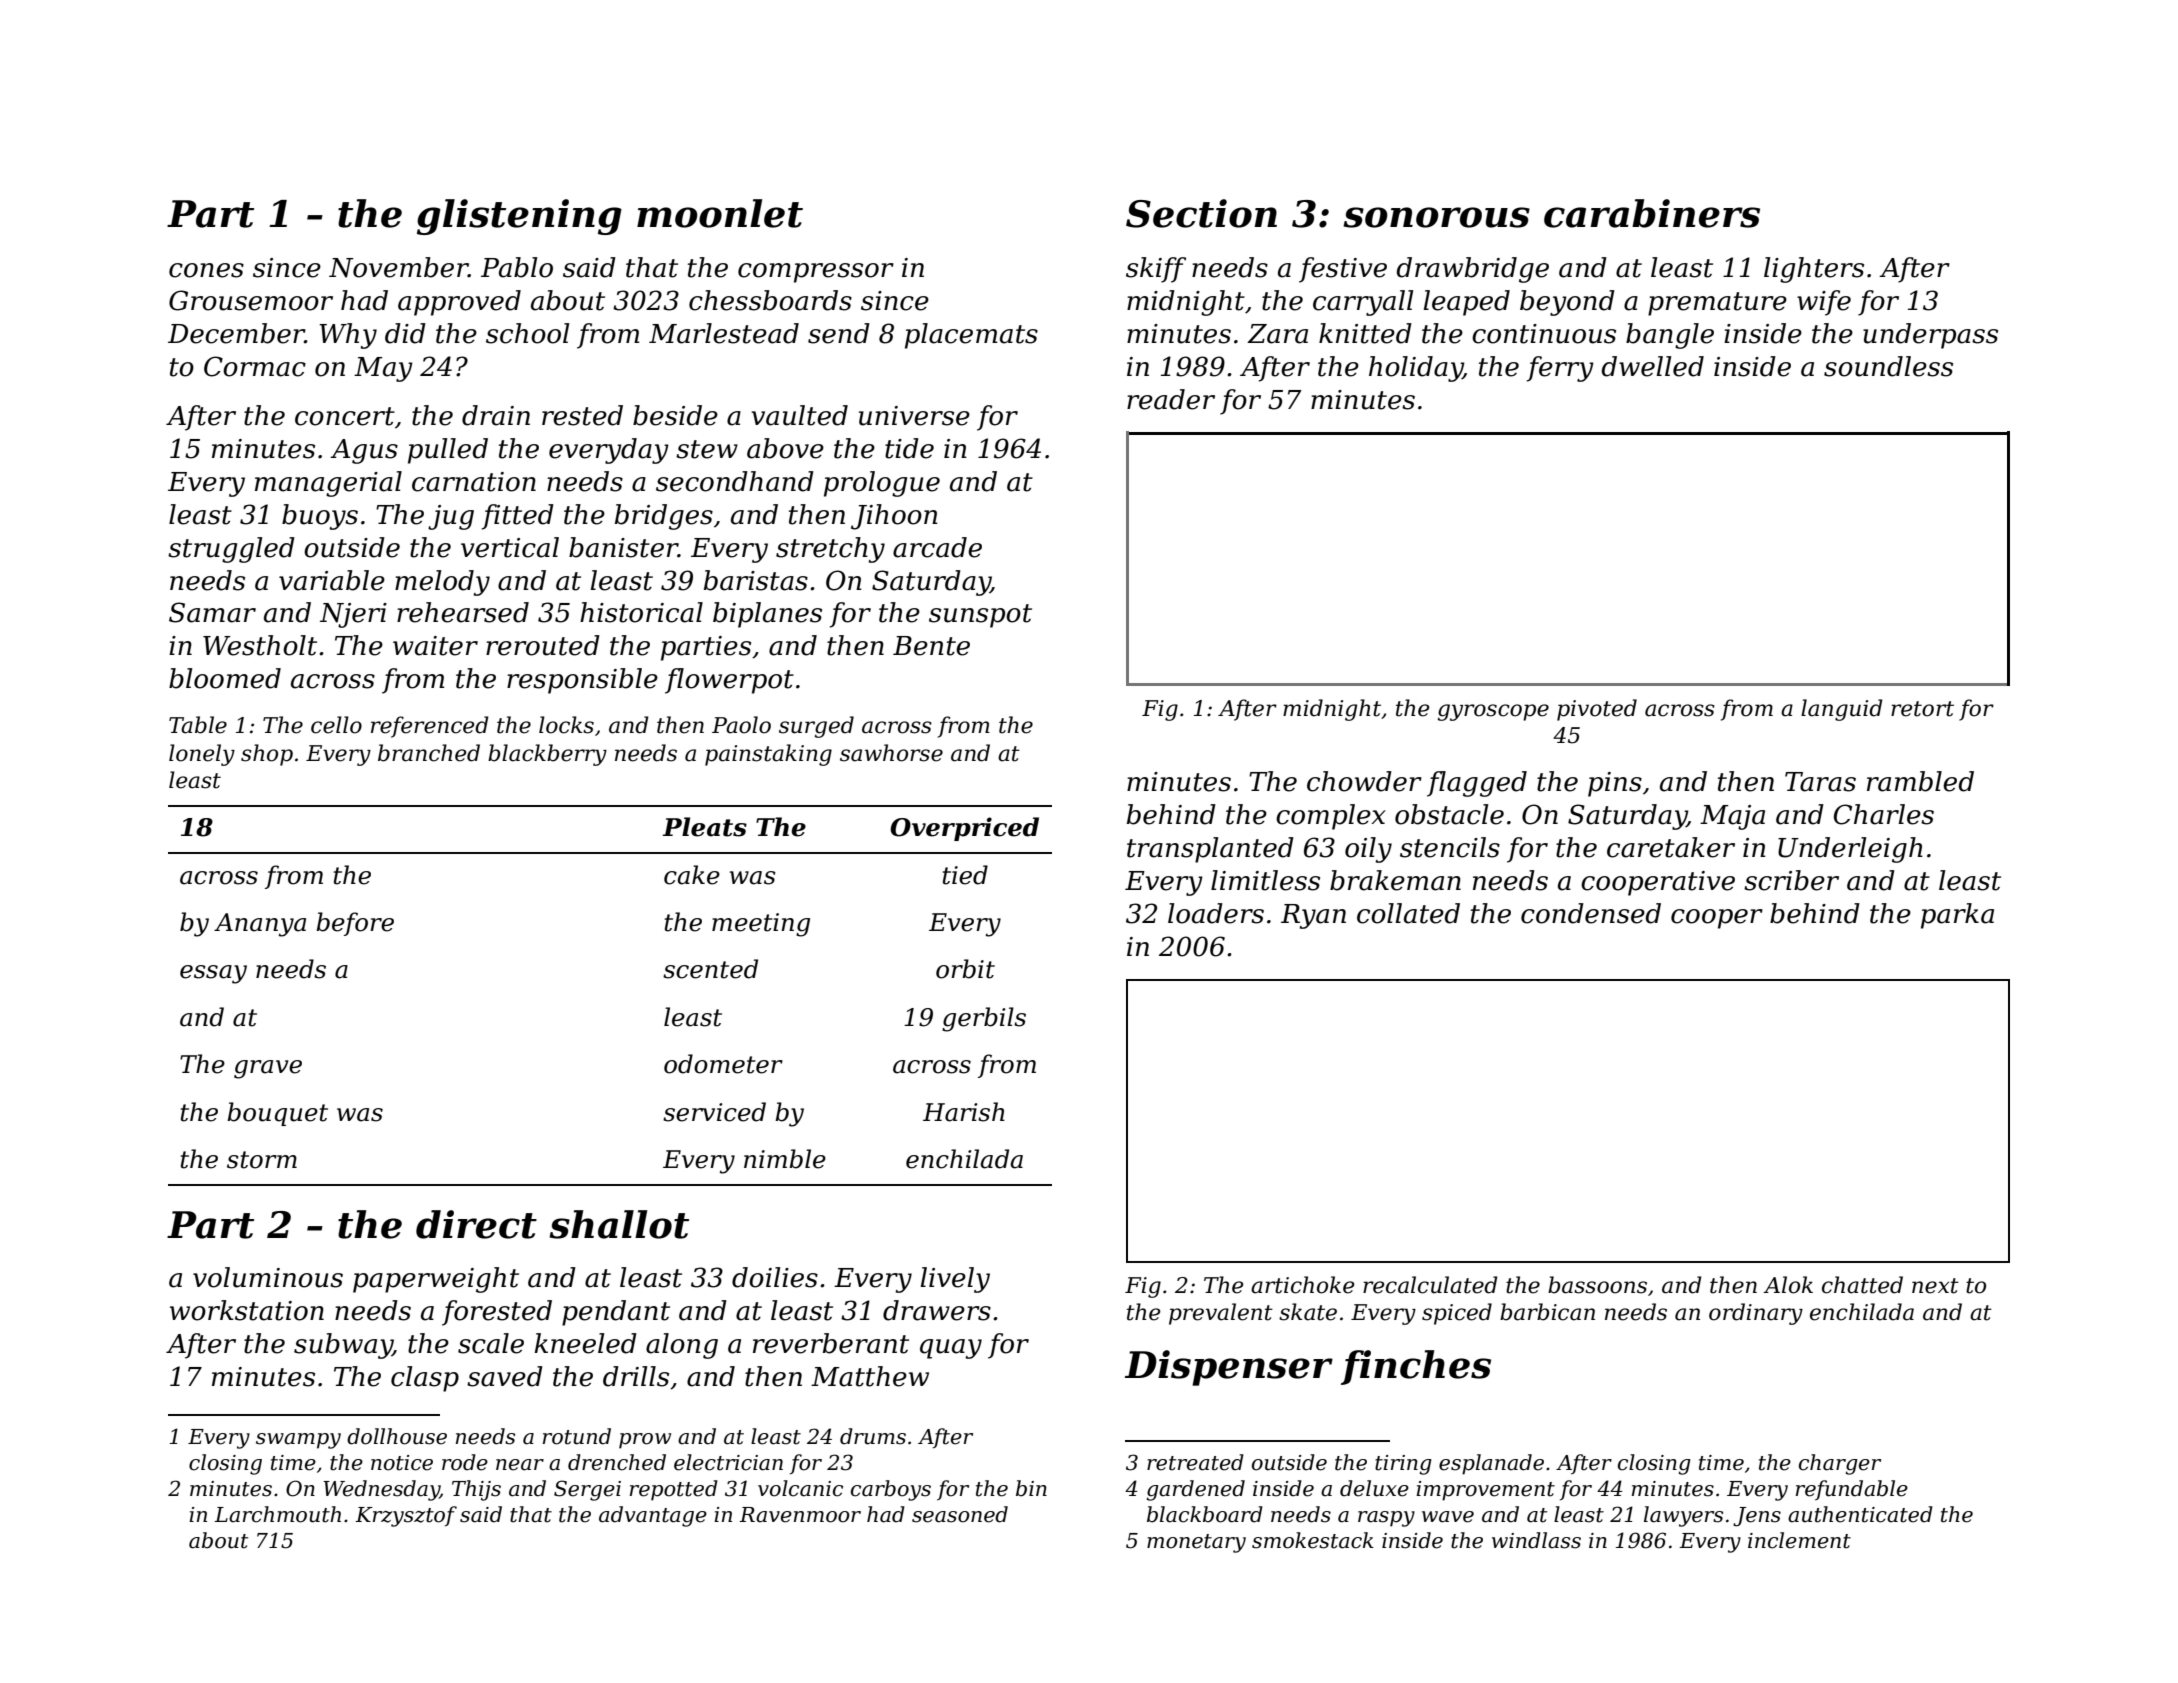 The image size is (2178, 1683). I want to click on condensed, so click(1591, 913).
